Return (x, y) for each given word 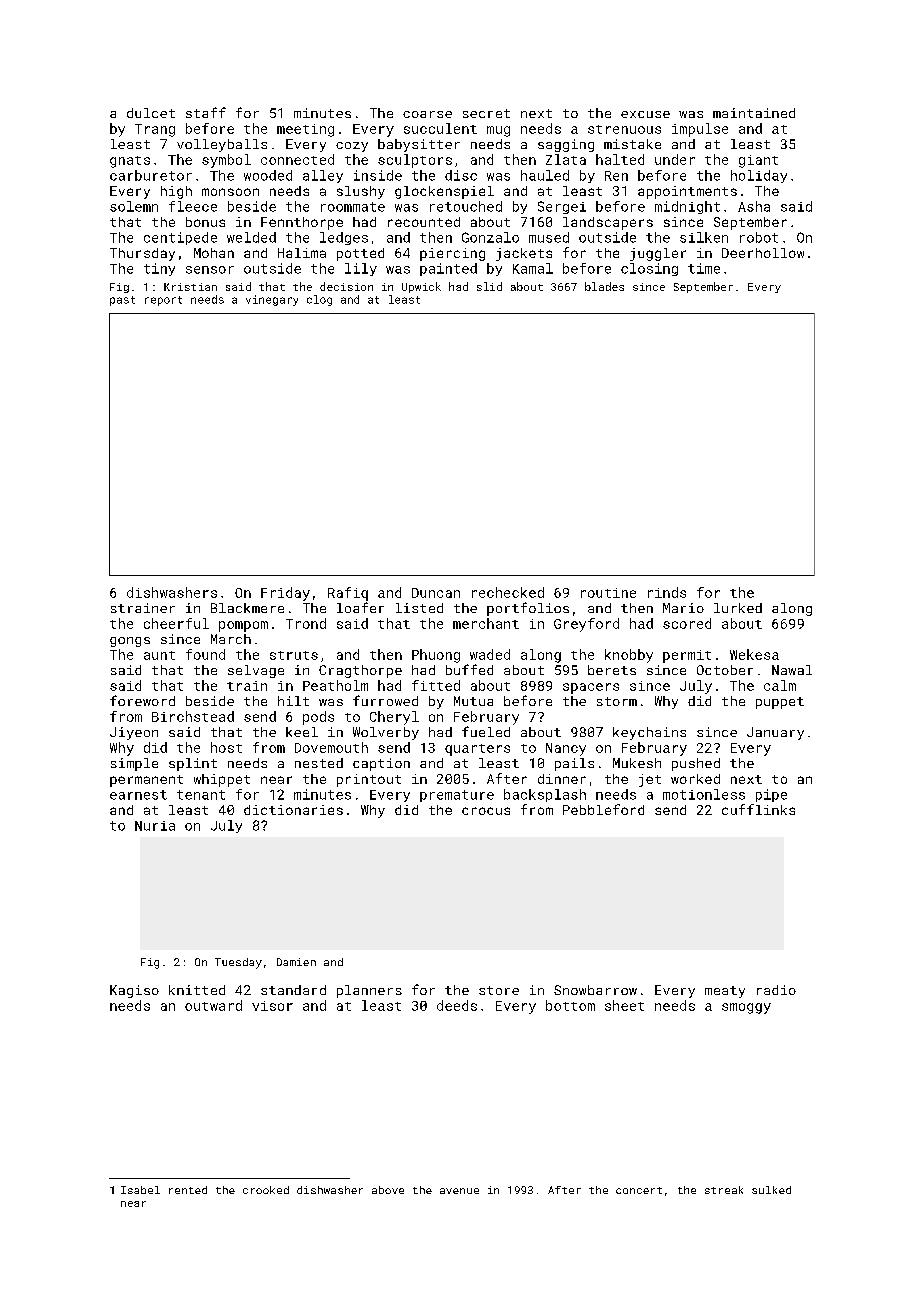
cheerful (176, 623)
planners (369, 991)
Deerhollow (763, 253)
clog (319, 300)
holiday (759, 176)
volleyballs (222, 145)
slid (489, 286)
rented (188, 1190)
